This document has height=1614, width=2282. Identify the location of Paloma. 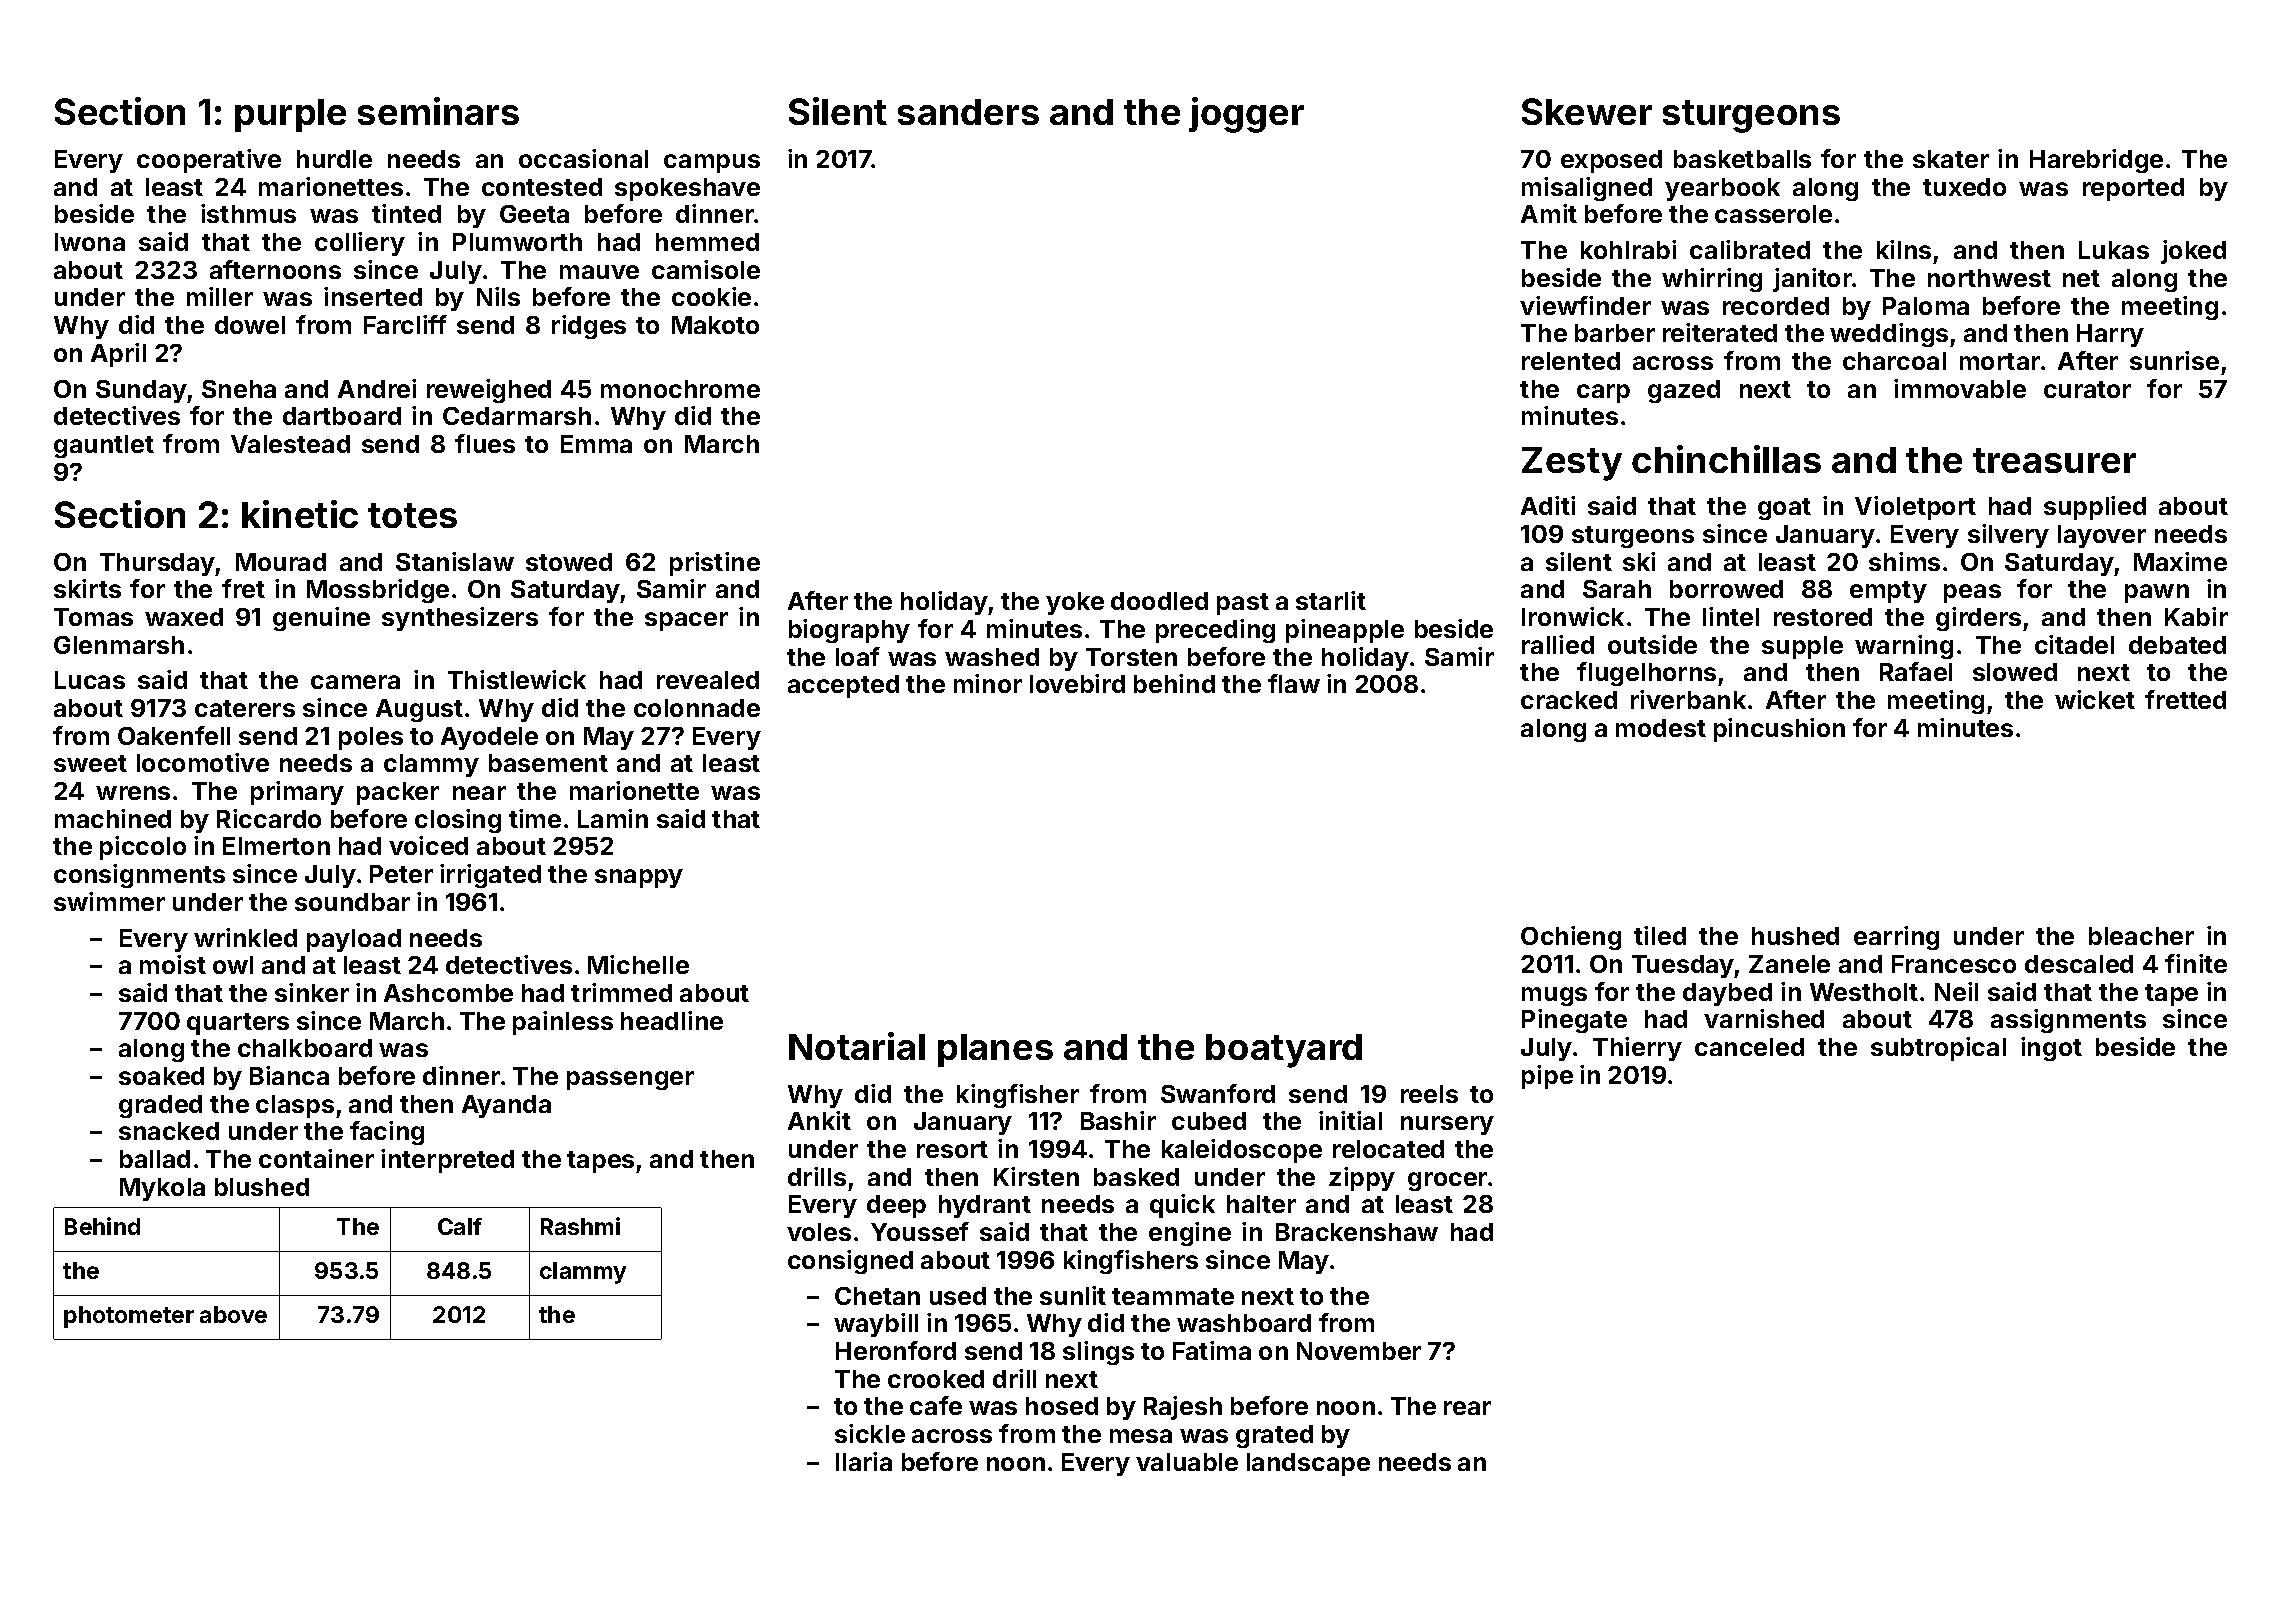
(1926, 306).
